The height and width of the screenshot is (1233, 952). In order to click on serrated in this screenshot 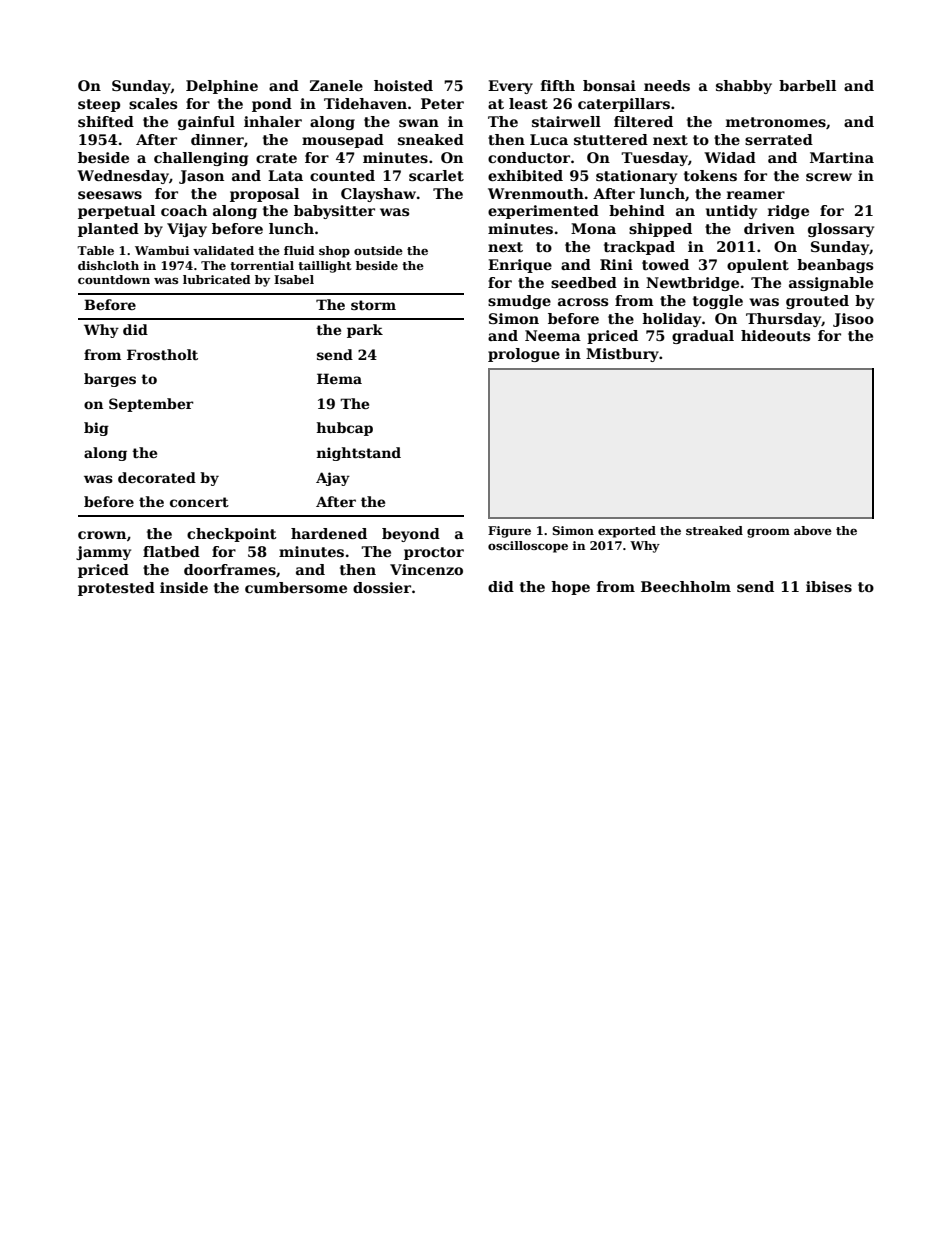, I will do `click(779, 139)`.
